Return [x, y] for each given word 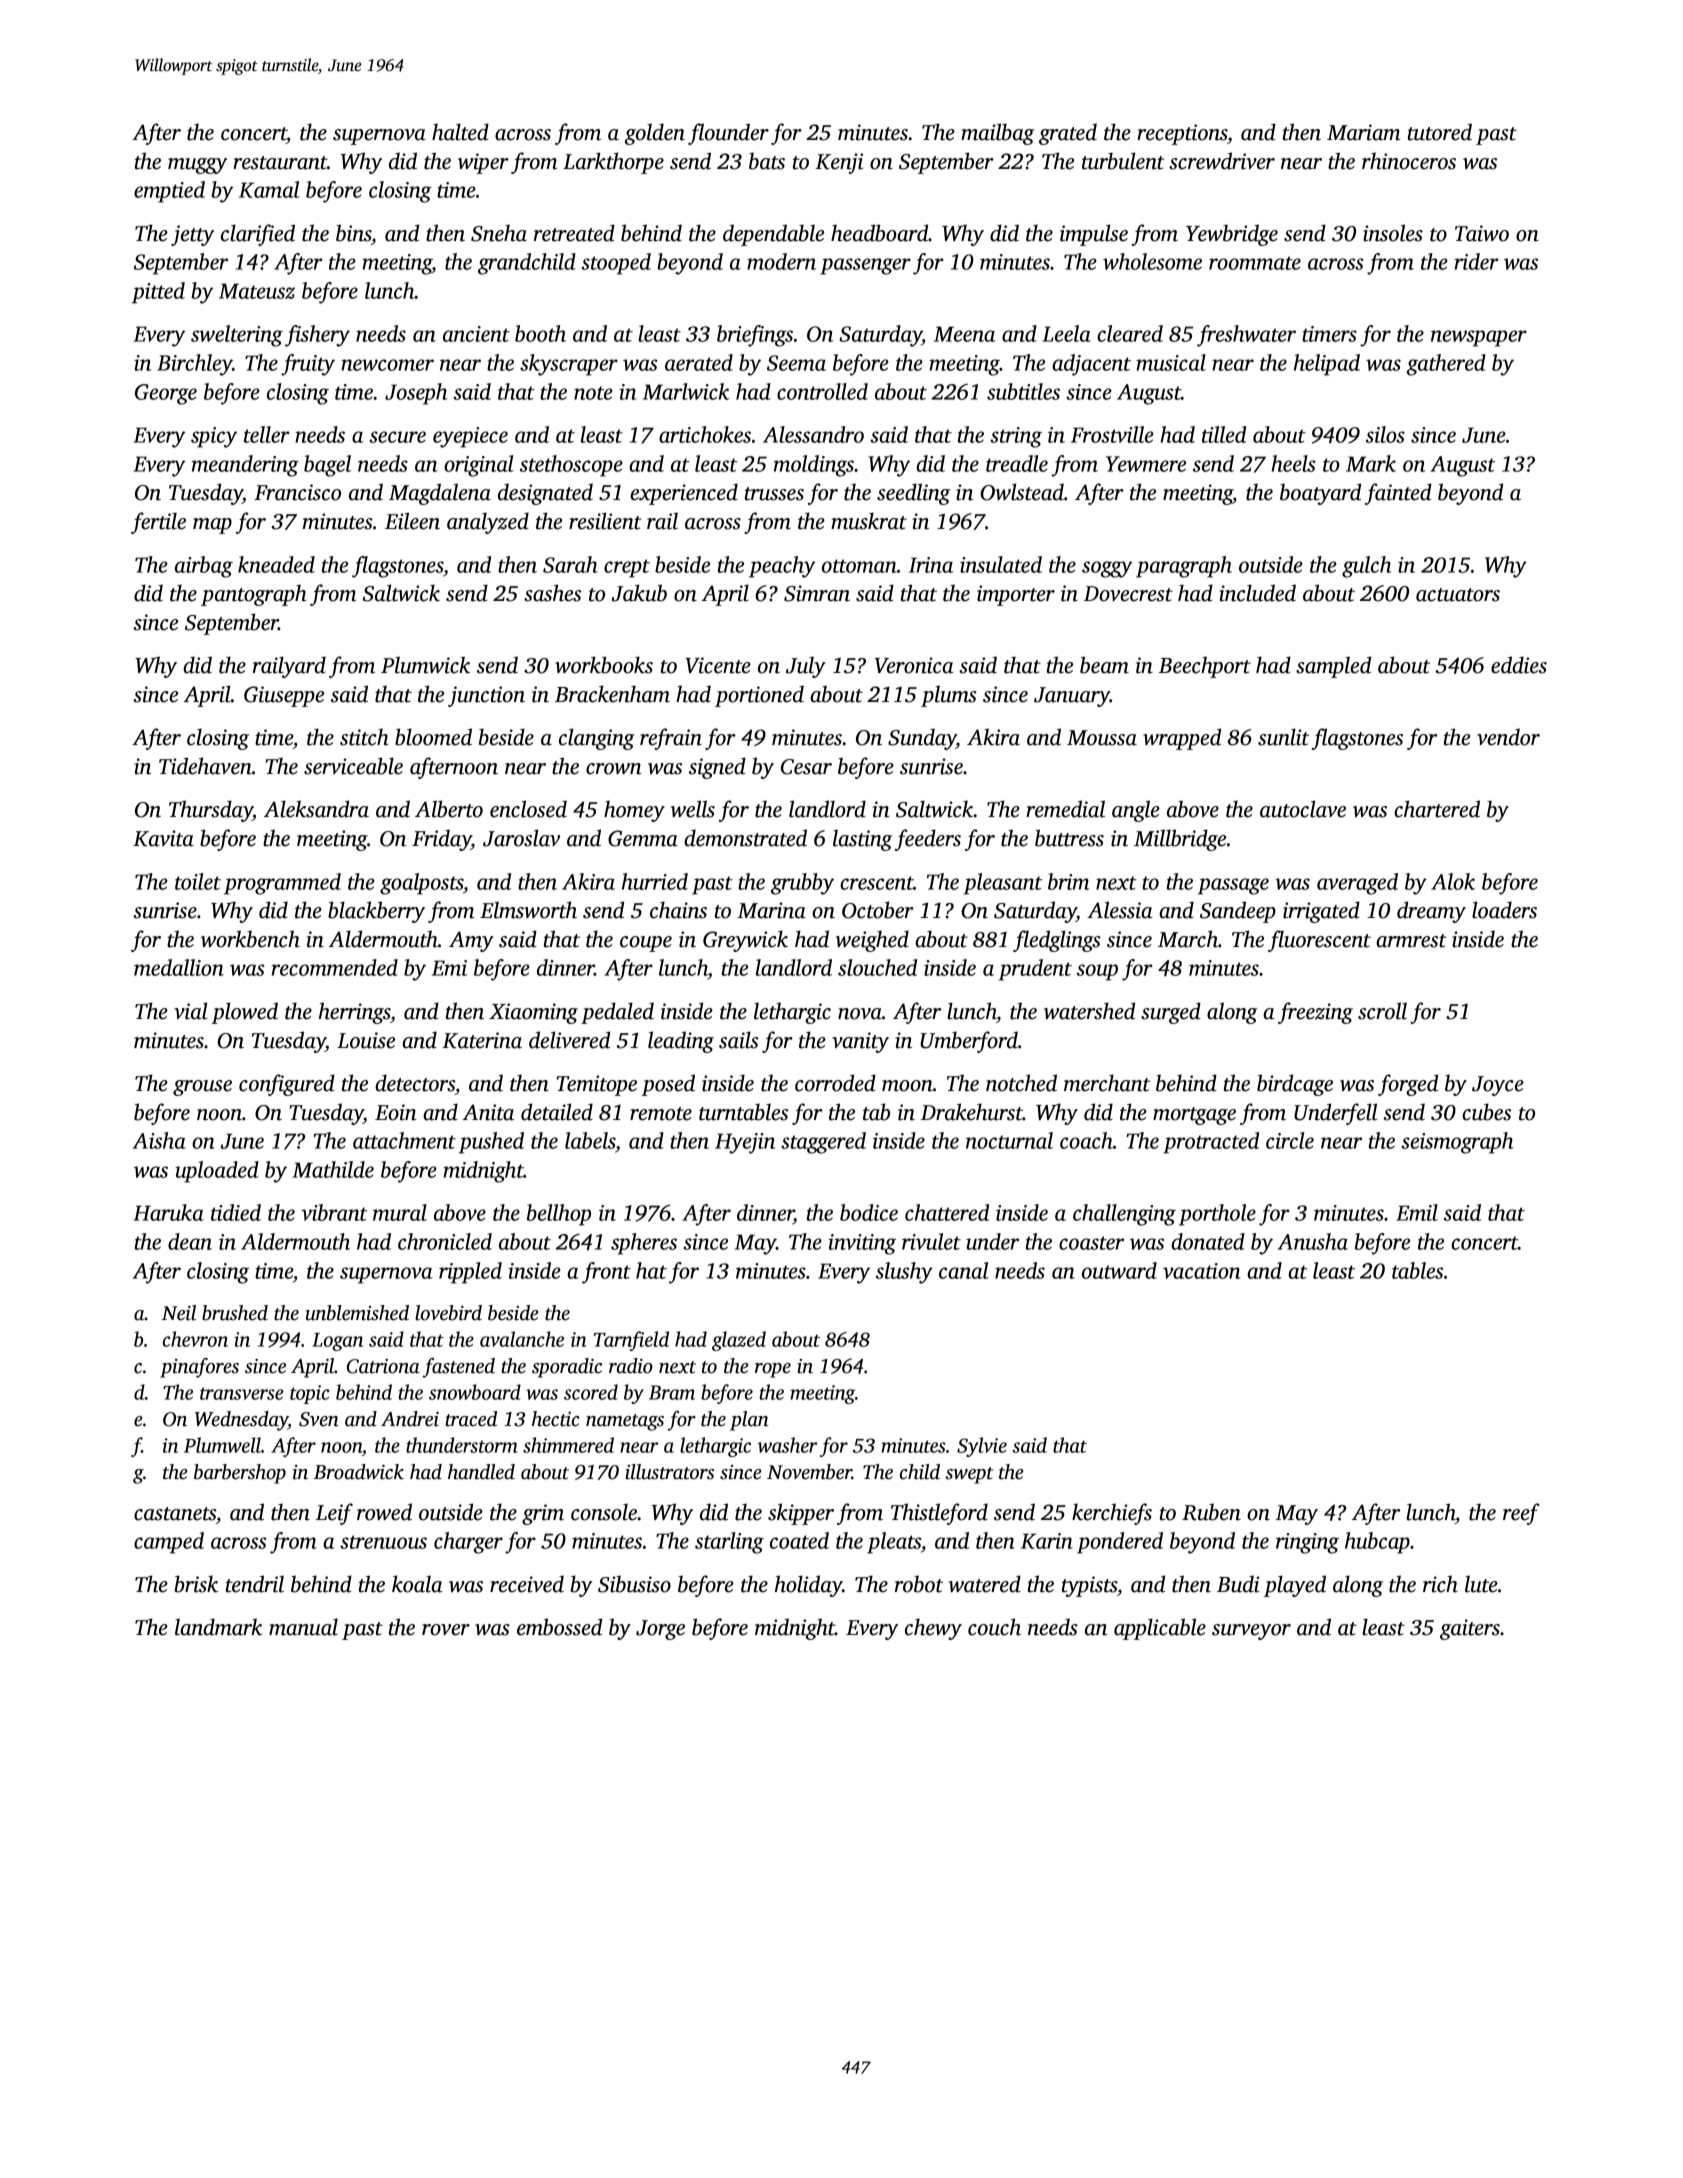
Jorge [660, 1630]
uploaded [217, 1172]
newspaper [1479, 338]
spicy [214, 437]
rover [446, 1630]
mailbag [997, 134]
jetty [192, 235]
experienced [684, 494]
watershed [1089, 1011]
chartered [1437, 809]
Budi [1238, 1584]
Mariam [1363, 132]
